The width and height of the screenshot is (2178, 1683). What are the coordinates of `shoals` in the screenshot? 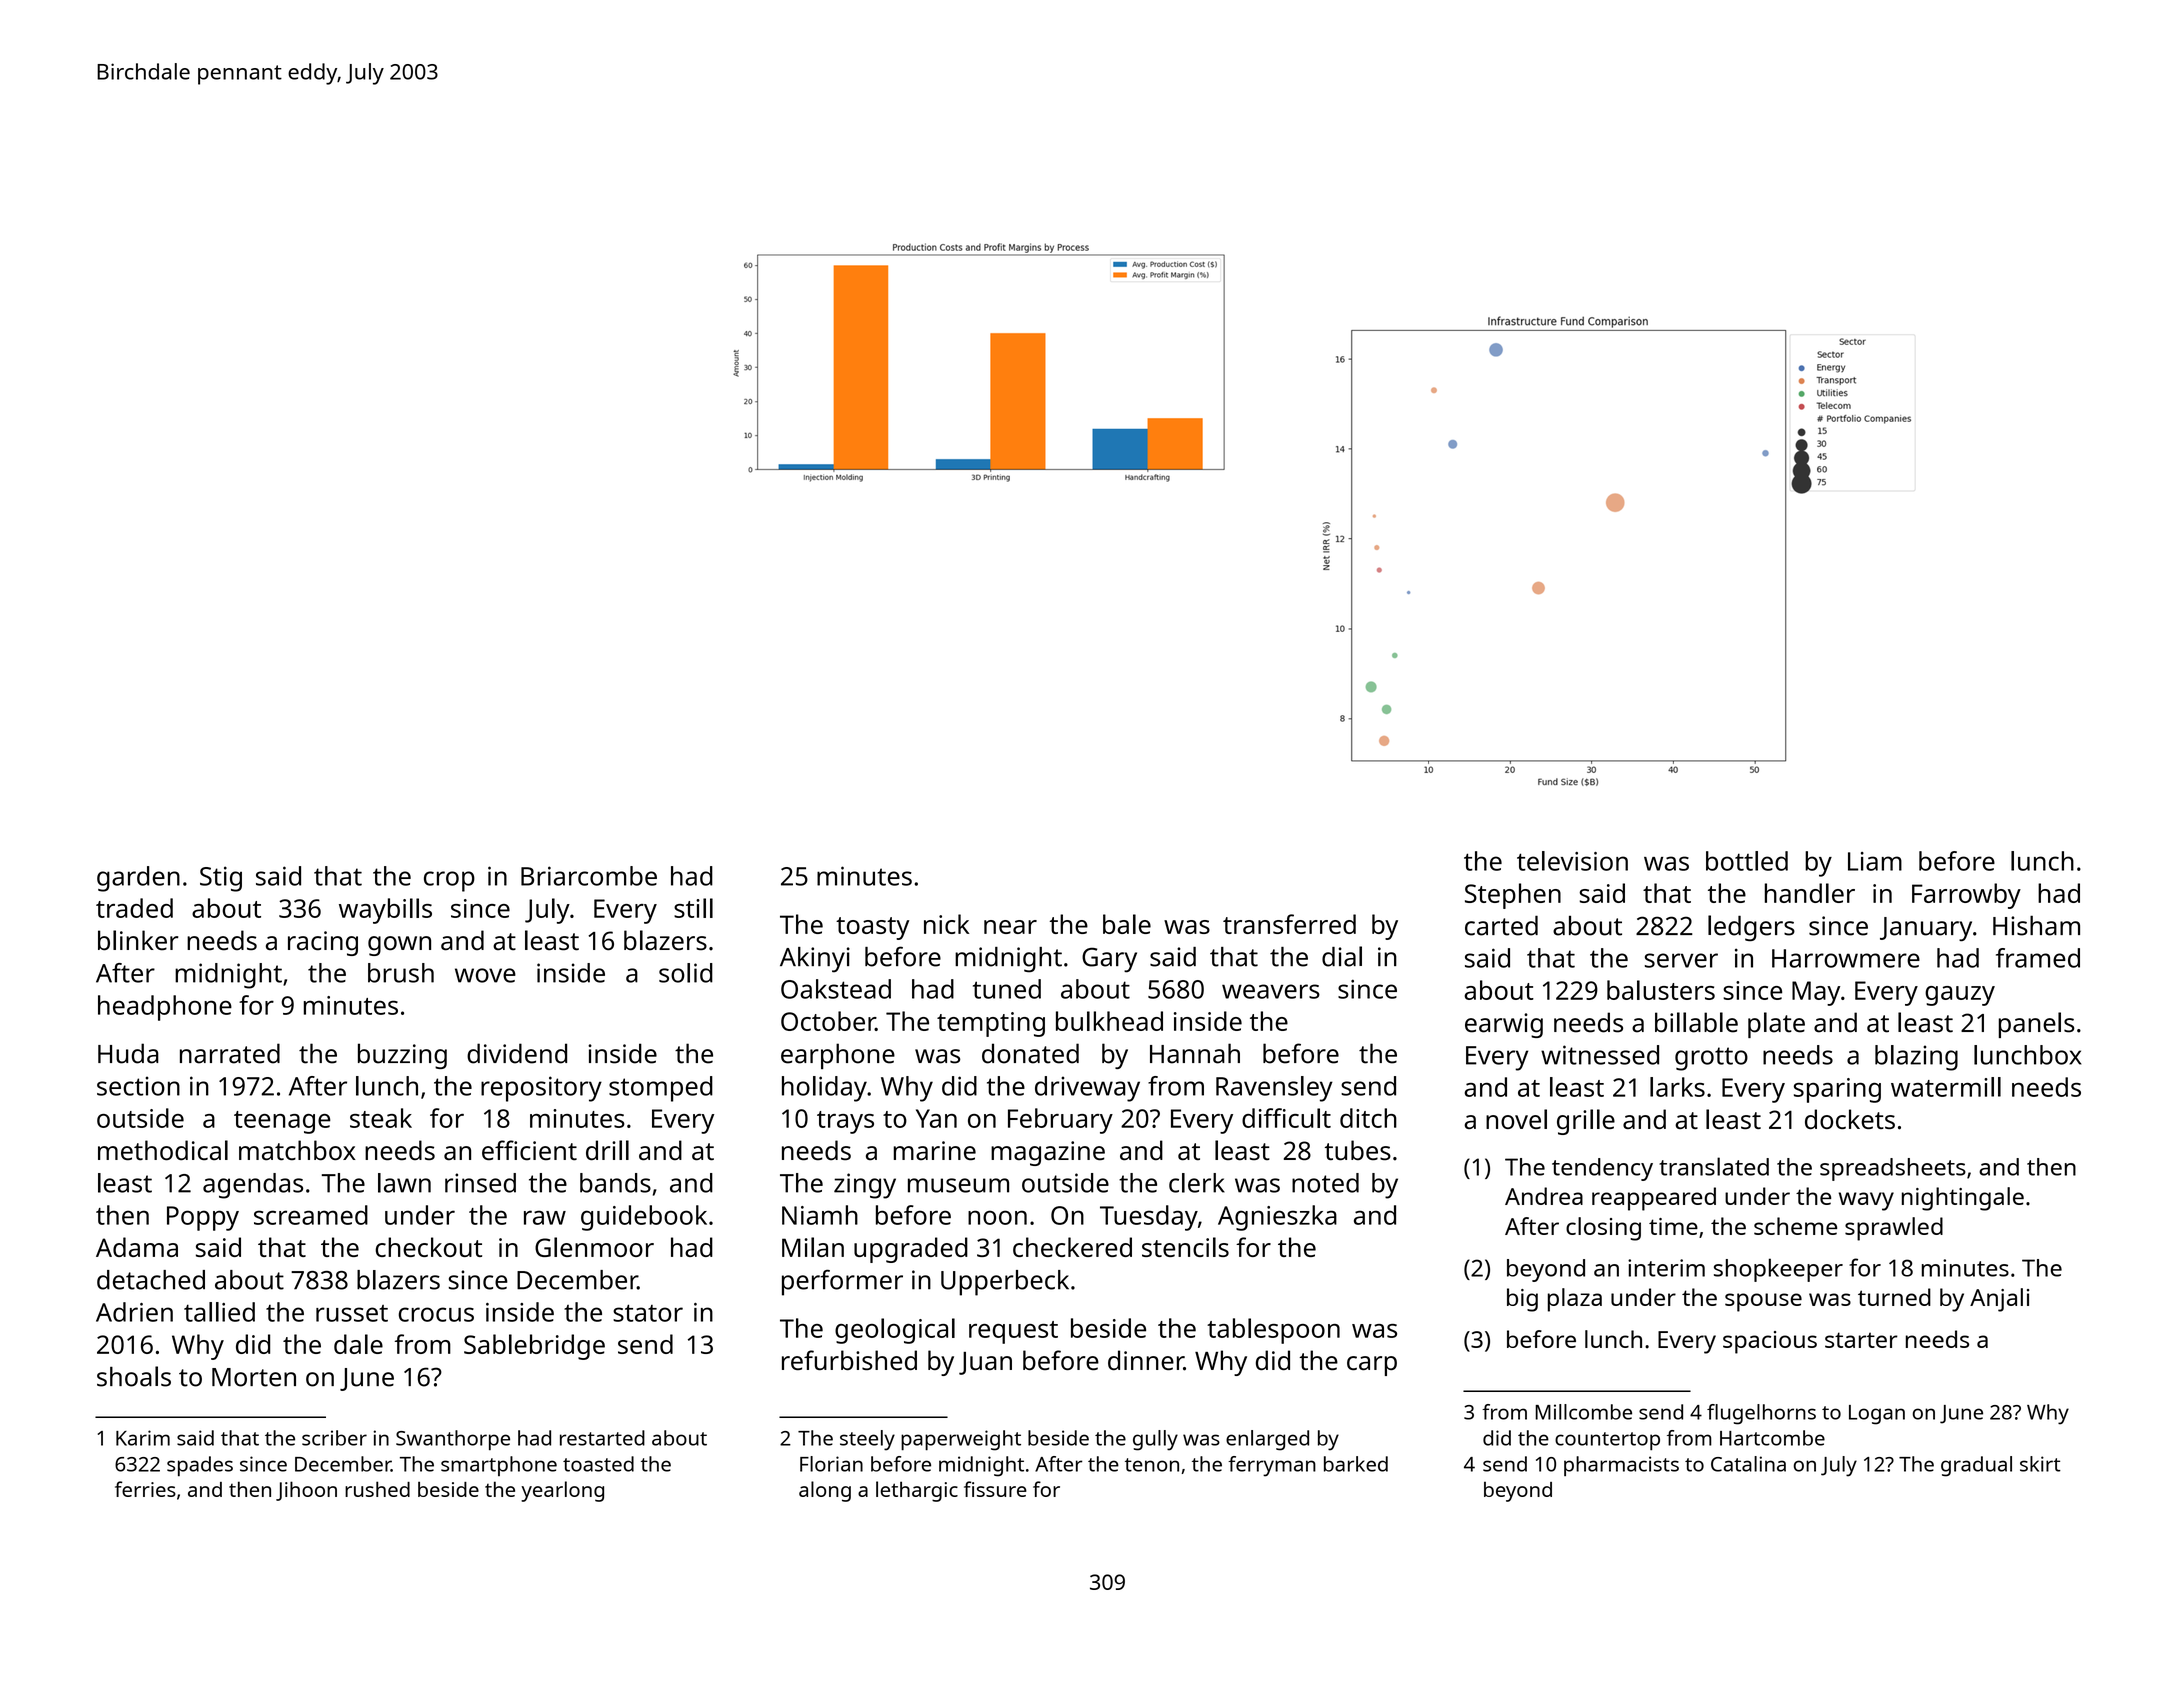 It's located at (134, 1376).
